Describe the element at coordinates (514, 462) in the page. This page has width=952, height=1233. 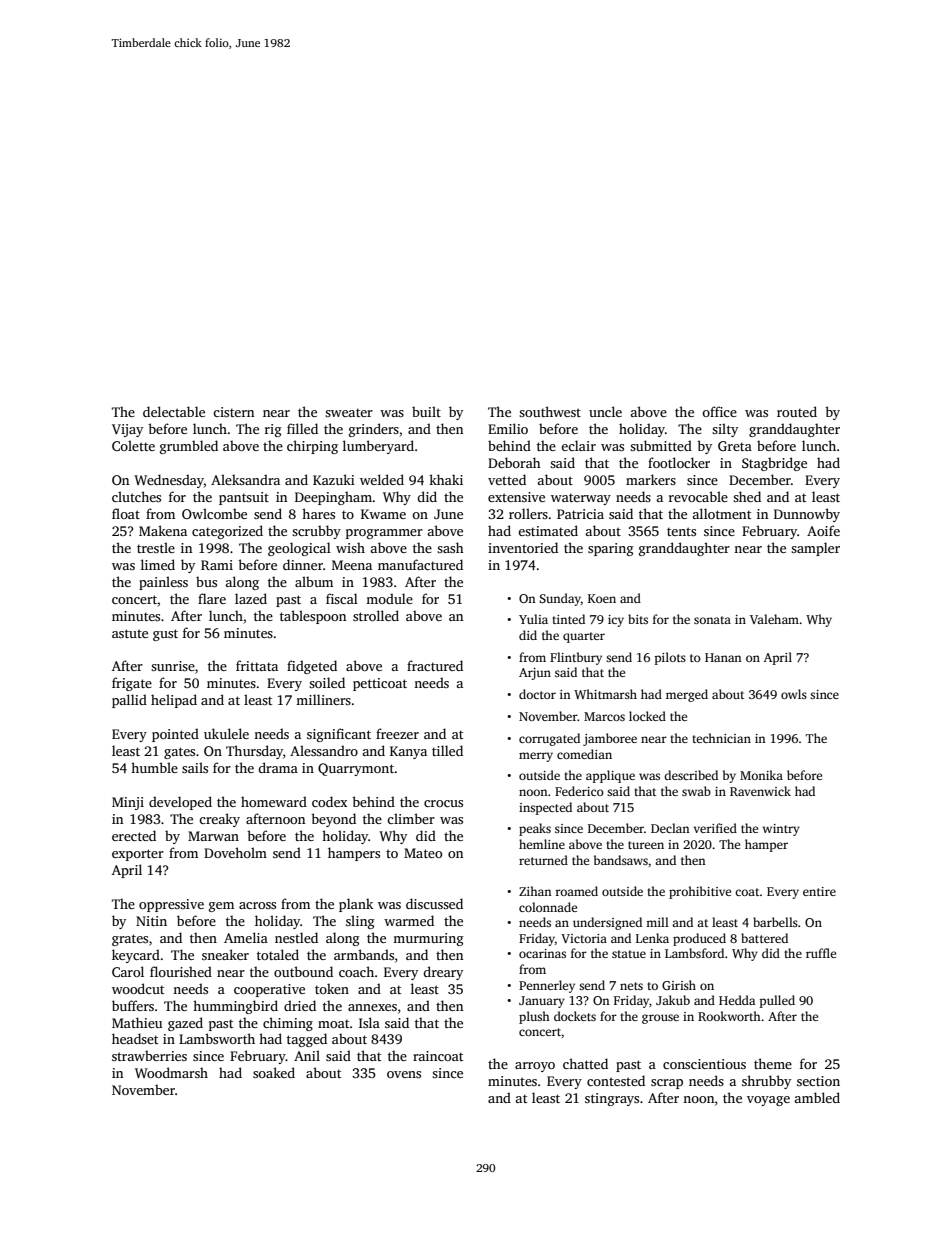
I see `Deborah` at that location.
